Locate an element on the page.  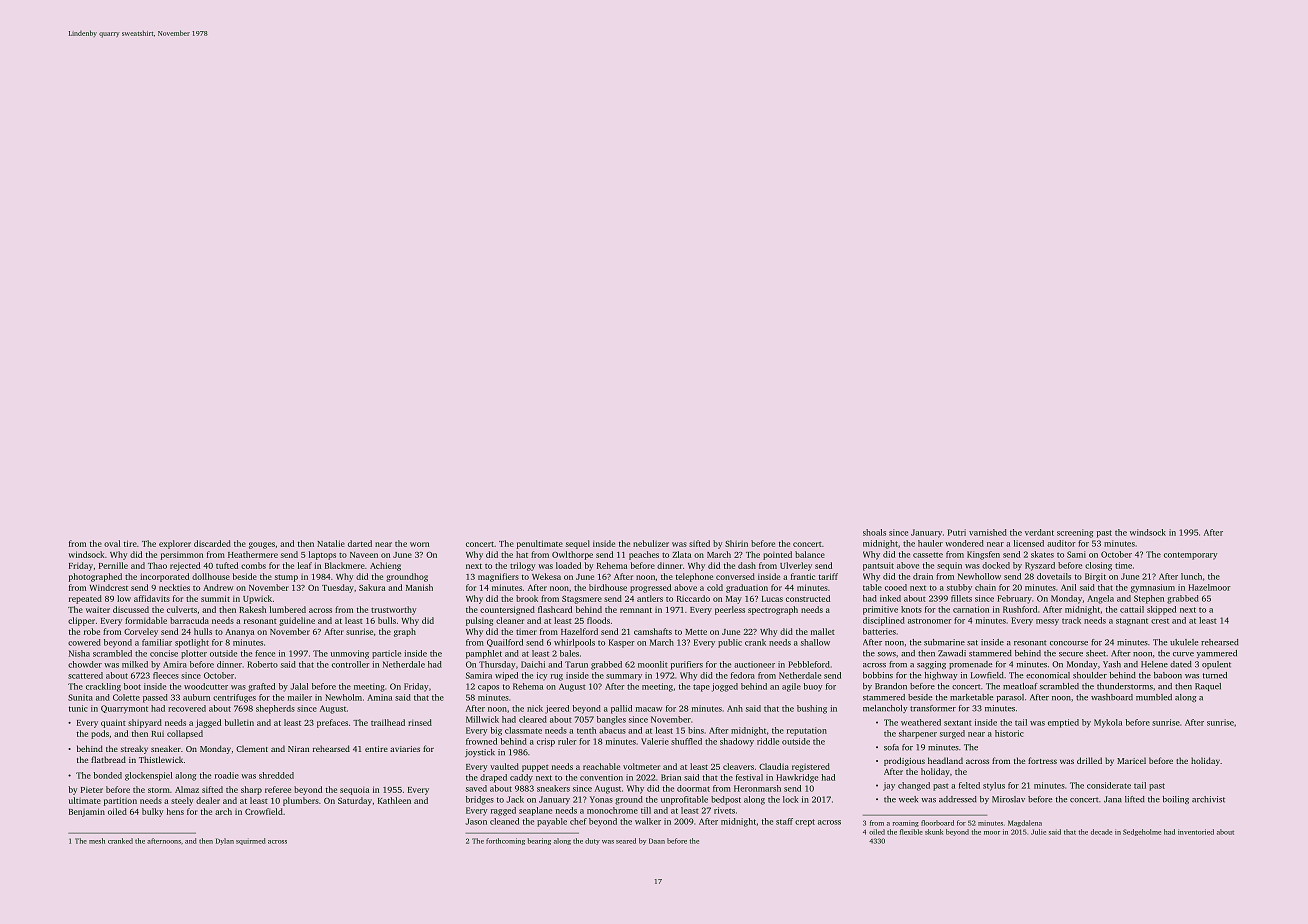
sequel is located at coordinates (578, 544).
